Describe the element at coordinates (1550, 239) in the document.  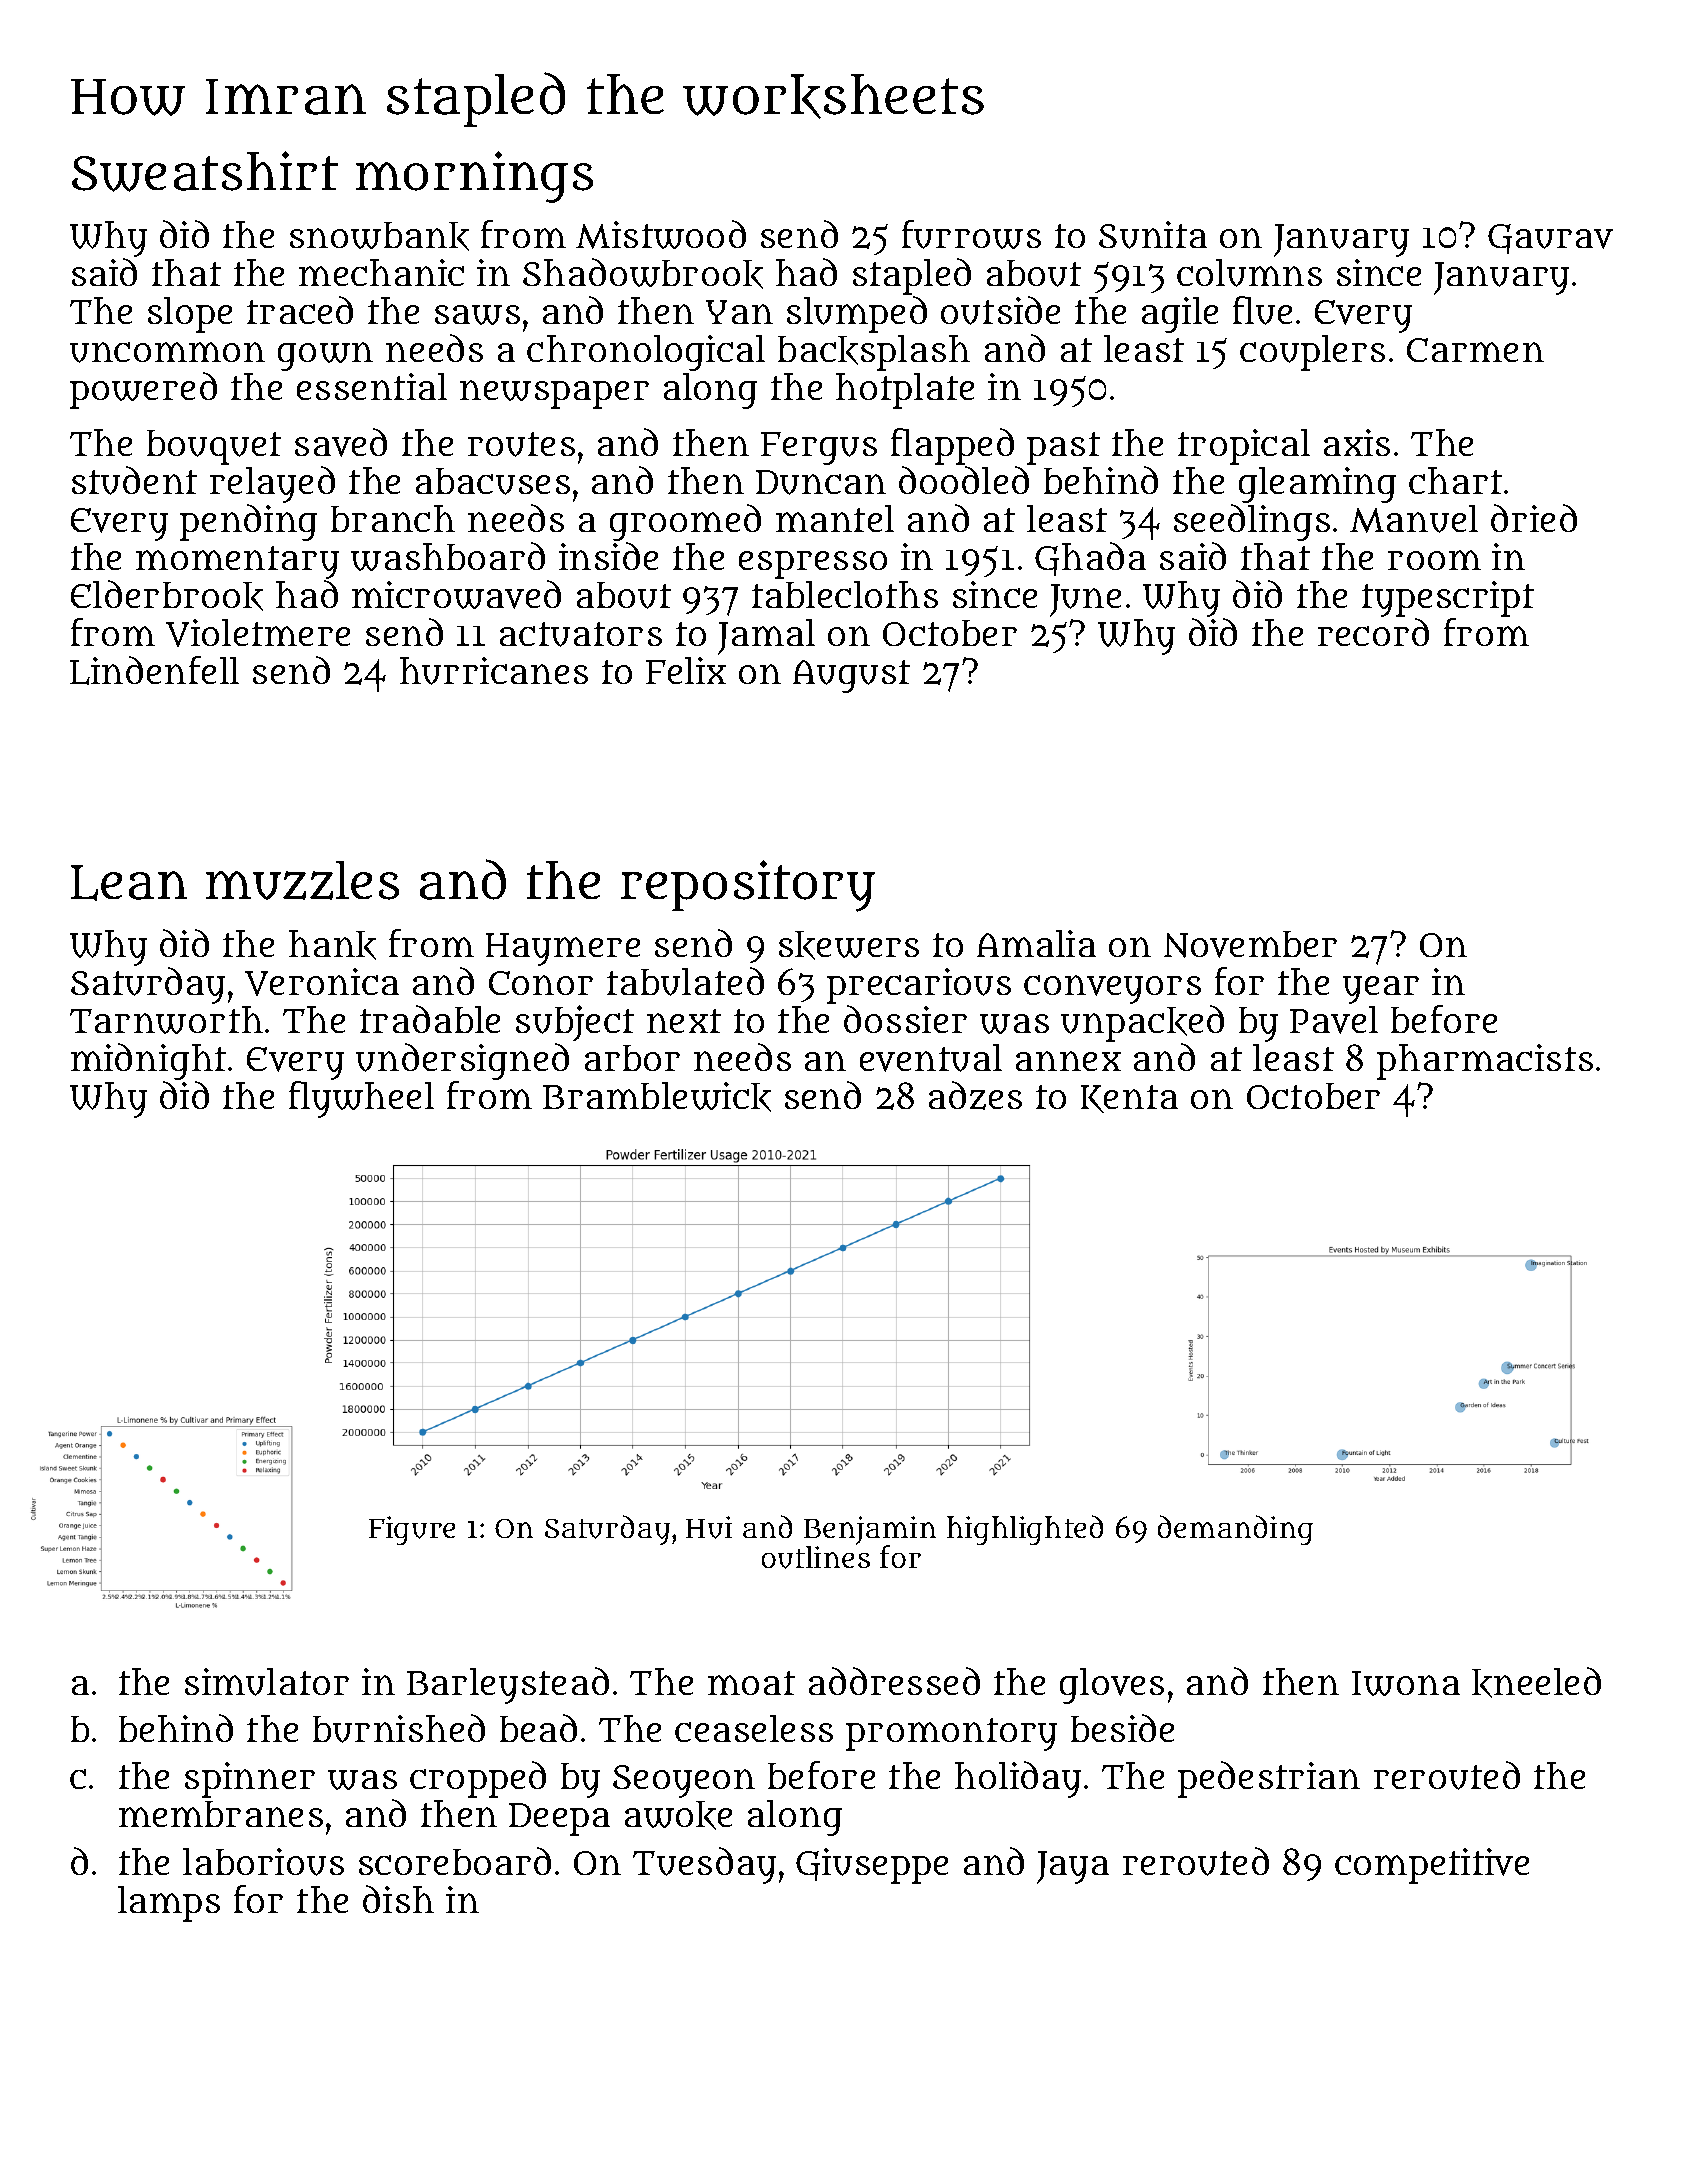
I see `Gaurav` at that location.
